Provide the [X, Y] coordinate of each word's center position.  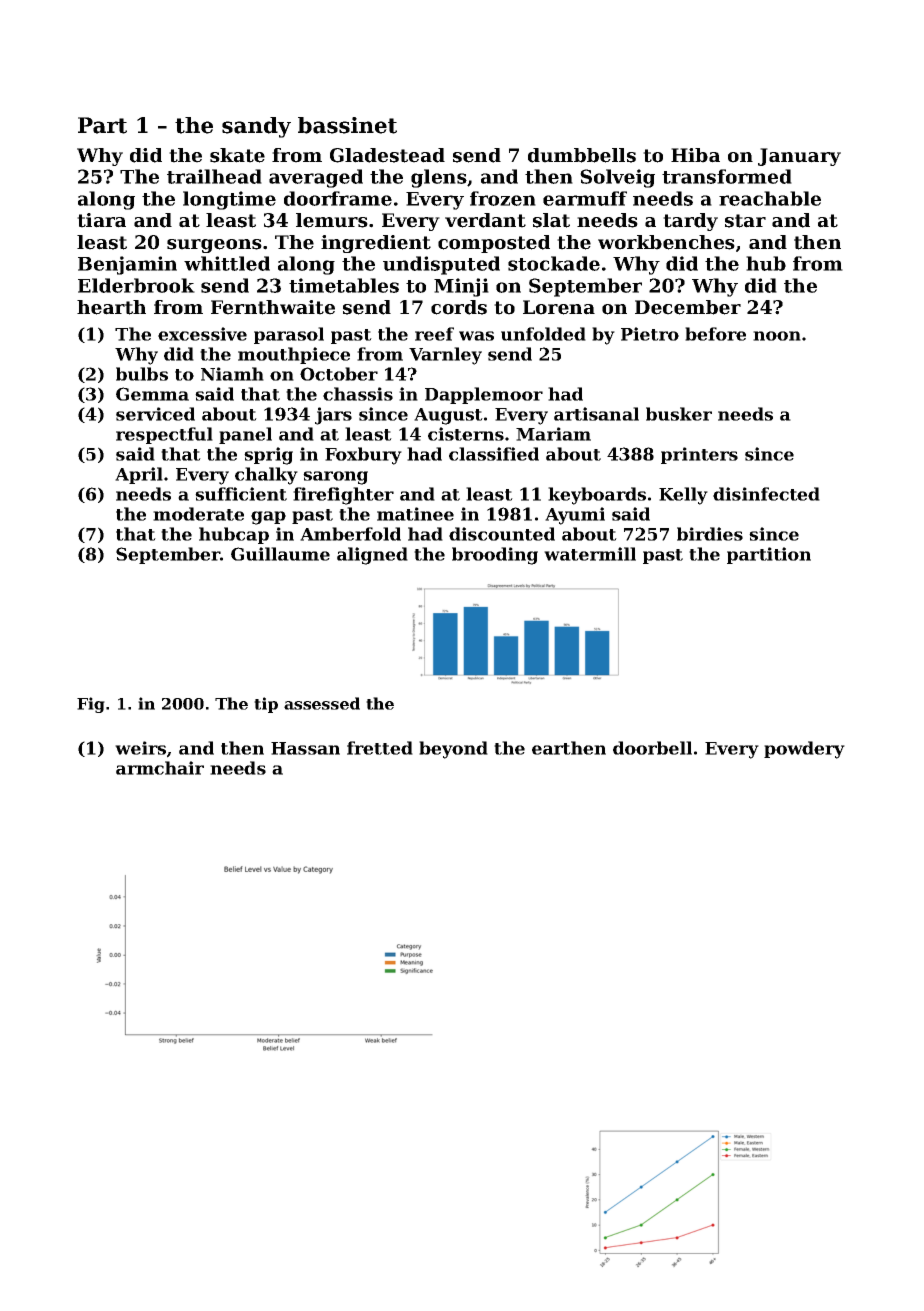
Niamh [232, 374]
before [715, 334]
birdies [710, 534]
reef [434, 334]
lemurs [332, 220]
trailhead [214, 176]
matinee [415, 514]
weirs [140, 748]
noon [777, 336]
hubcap [234, 535]
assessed [322, 703]
